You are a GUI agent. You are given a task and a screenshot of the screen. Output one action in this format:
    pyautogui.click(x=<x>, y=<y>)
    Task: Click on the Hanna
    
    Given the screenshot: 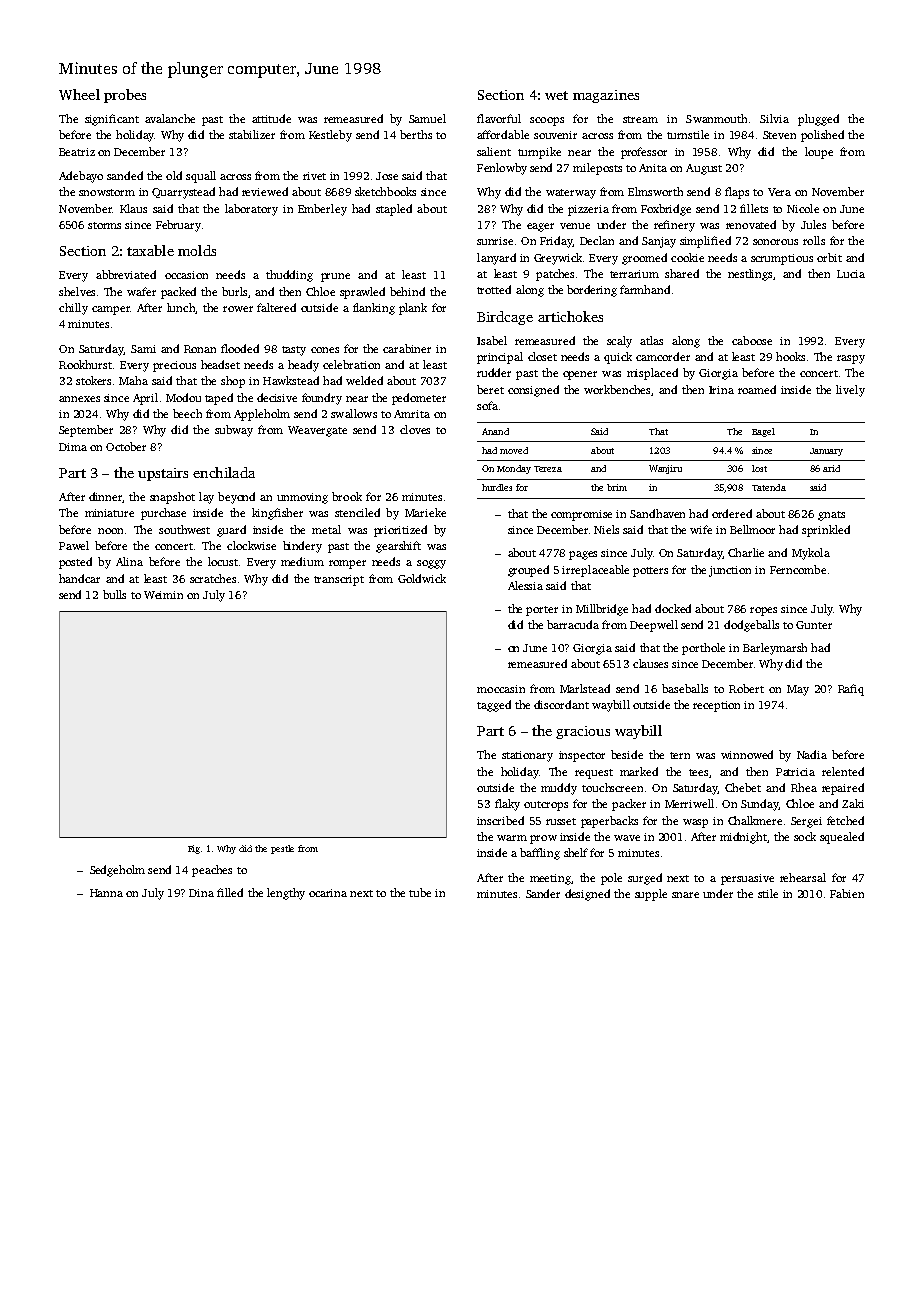 What is the action you would take?
    pyautogui.click(x=106, y=893)
